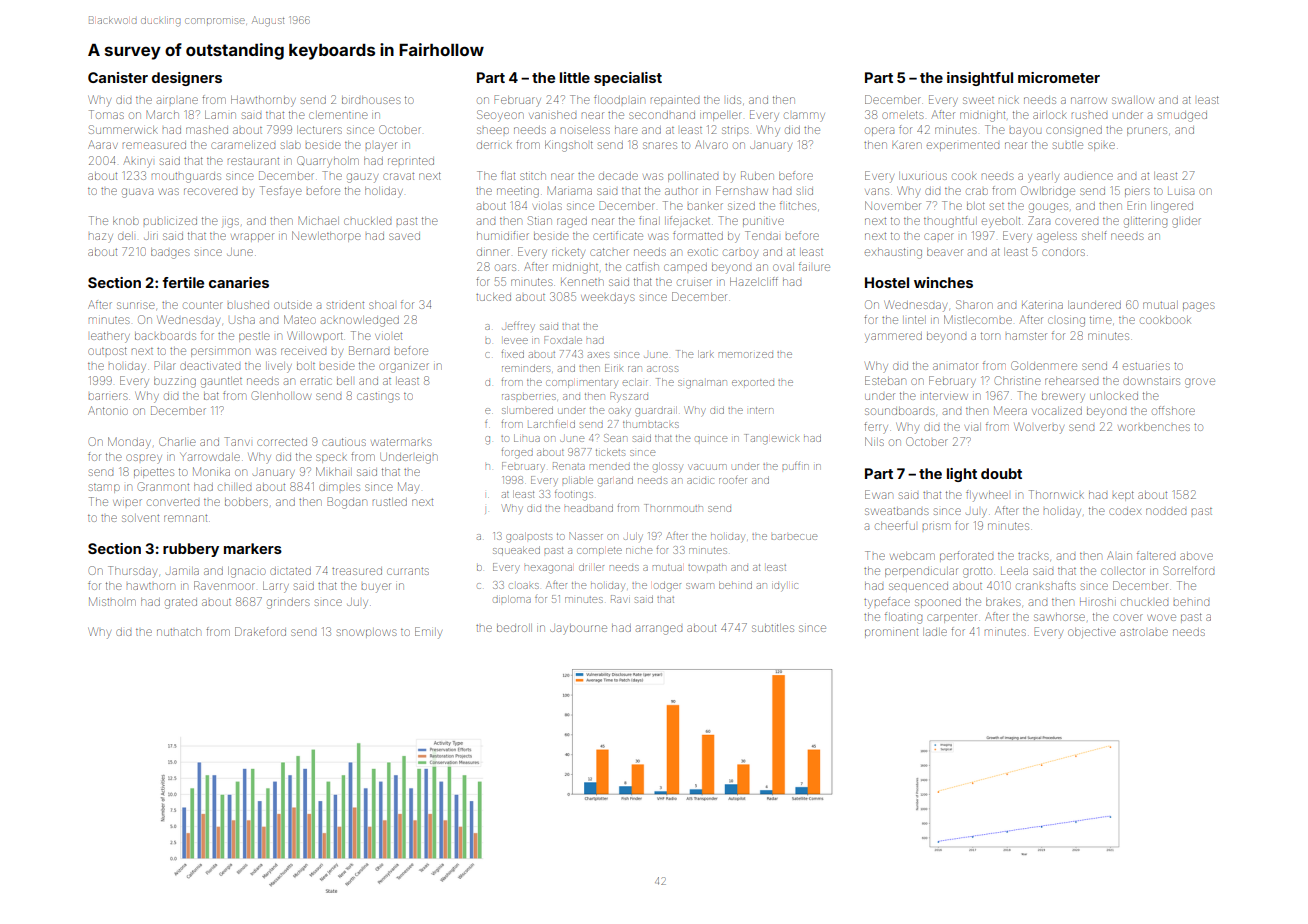 Image resolution: width=1308 pixels, height=924 pixels. I want to click on birdhouses, so click(371, 100).
